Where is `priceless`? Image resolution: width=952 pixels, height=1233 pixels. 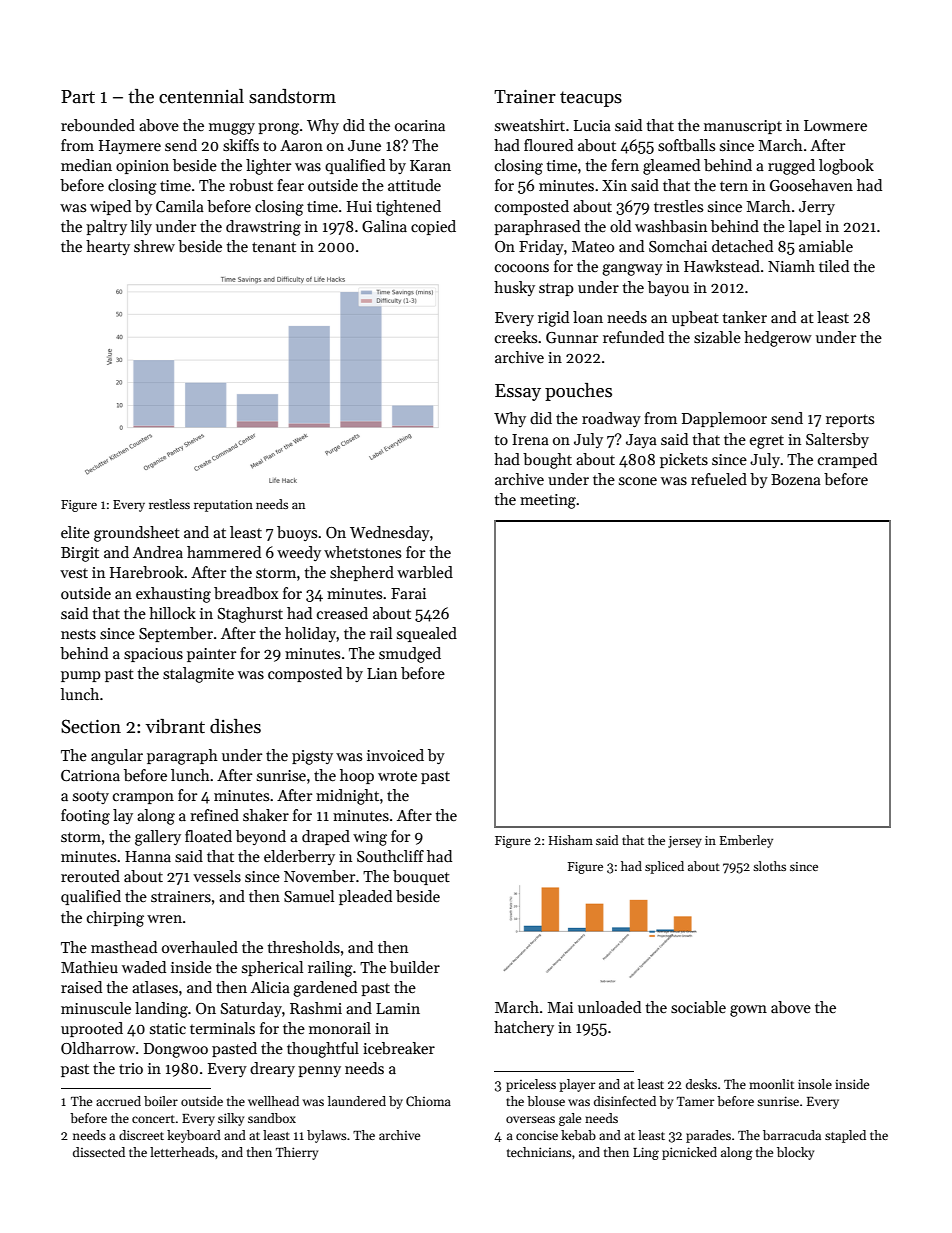 priceless is located at coordinates (531, 1085).
